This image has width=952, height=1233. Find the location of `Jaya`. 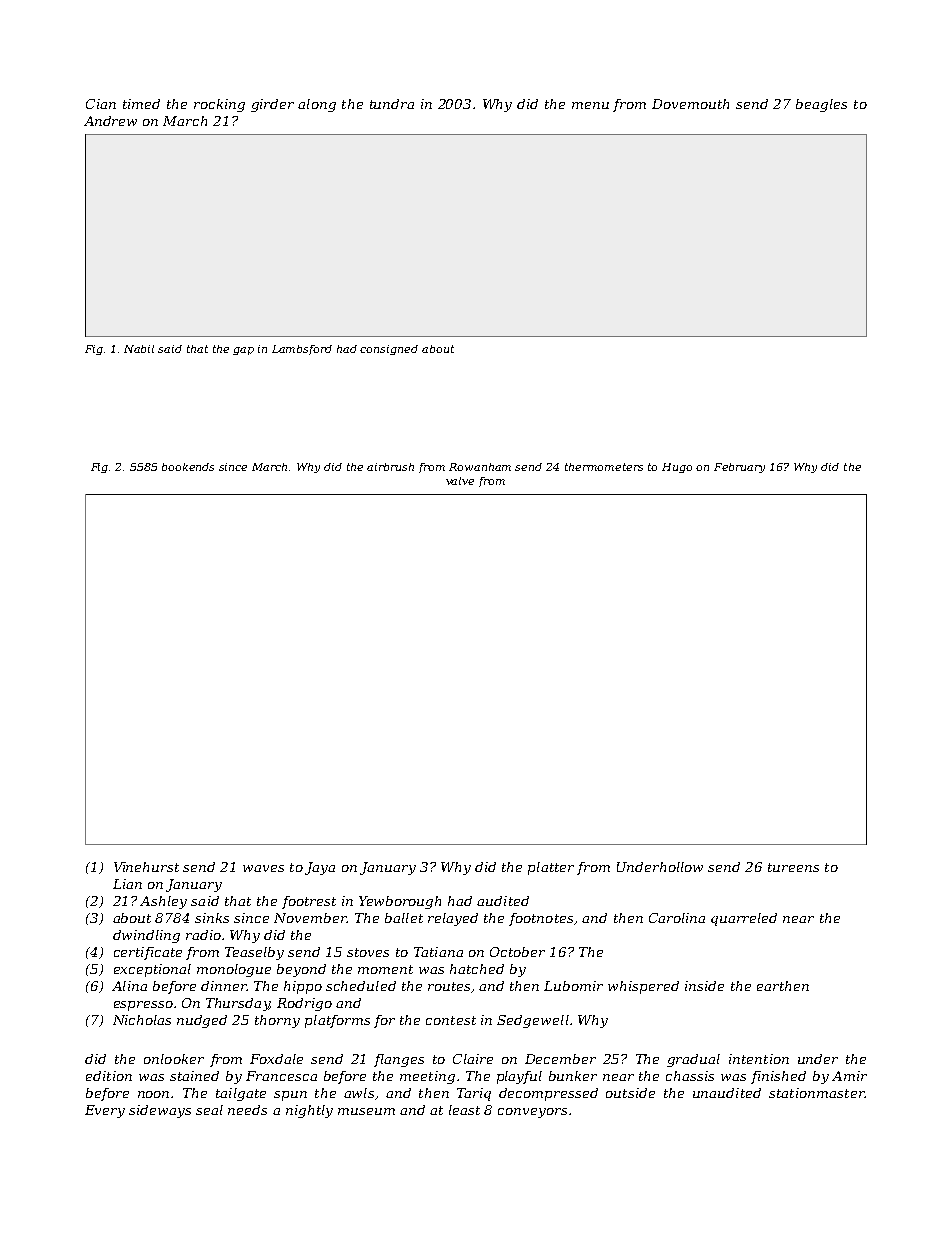

Jaya is located at coordinates (320, 868).
